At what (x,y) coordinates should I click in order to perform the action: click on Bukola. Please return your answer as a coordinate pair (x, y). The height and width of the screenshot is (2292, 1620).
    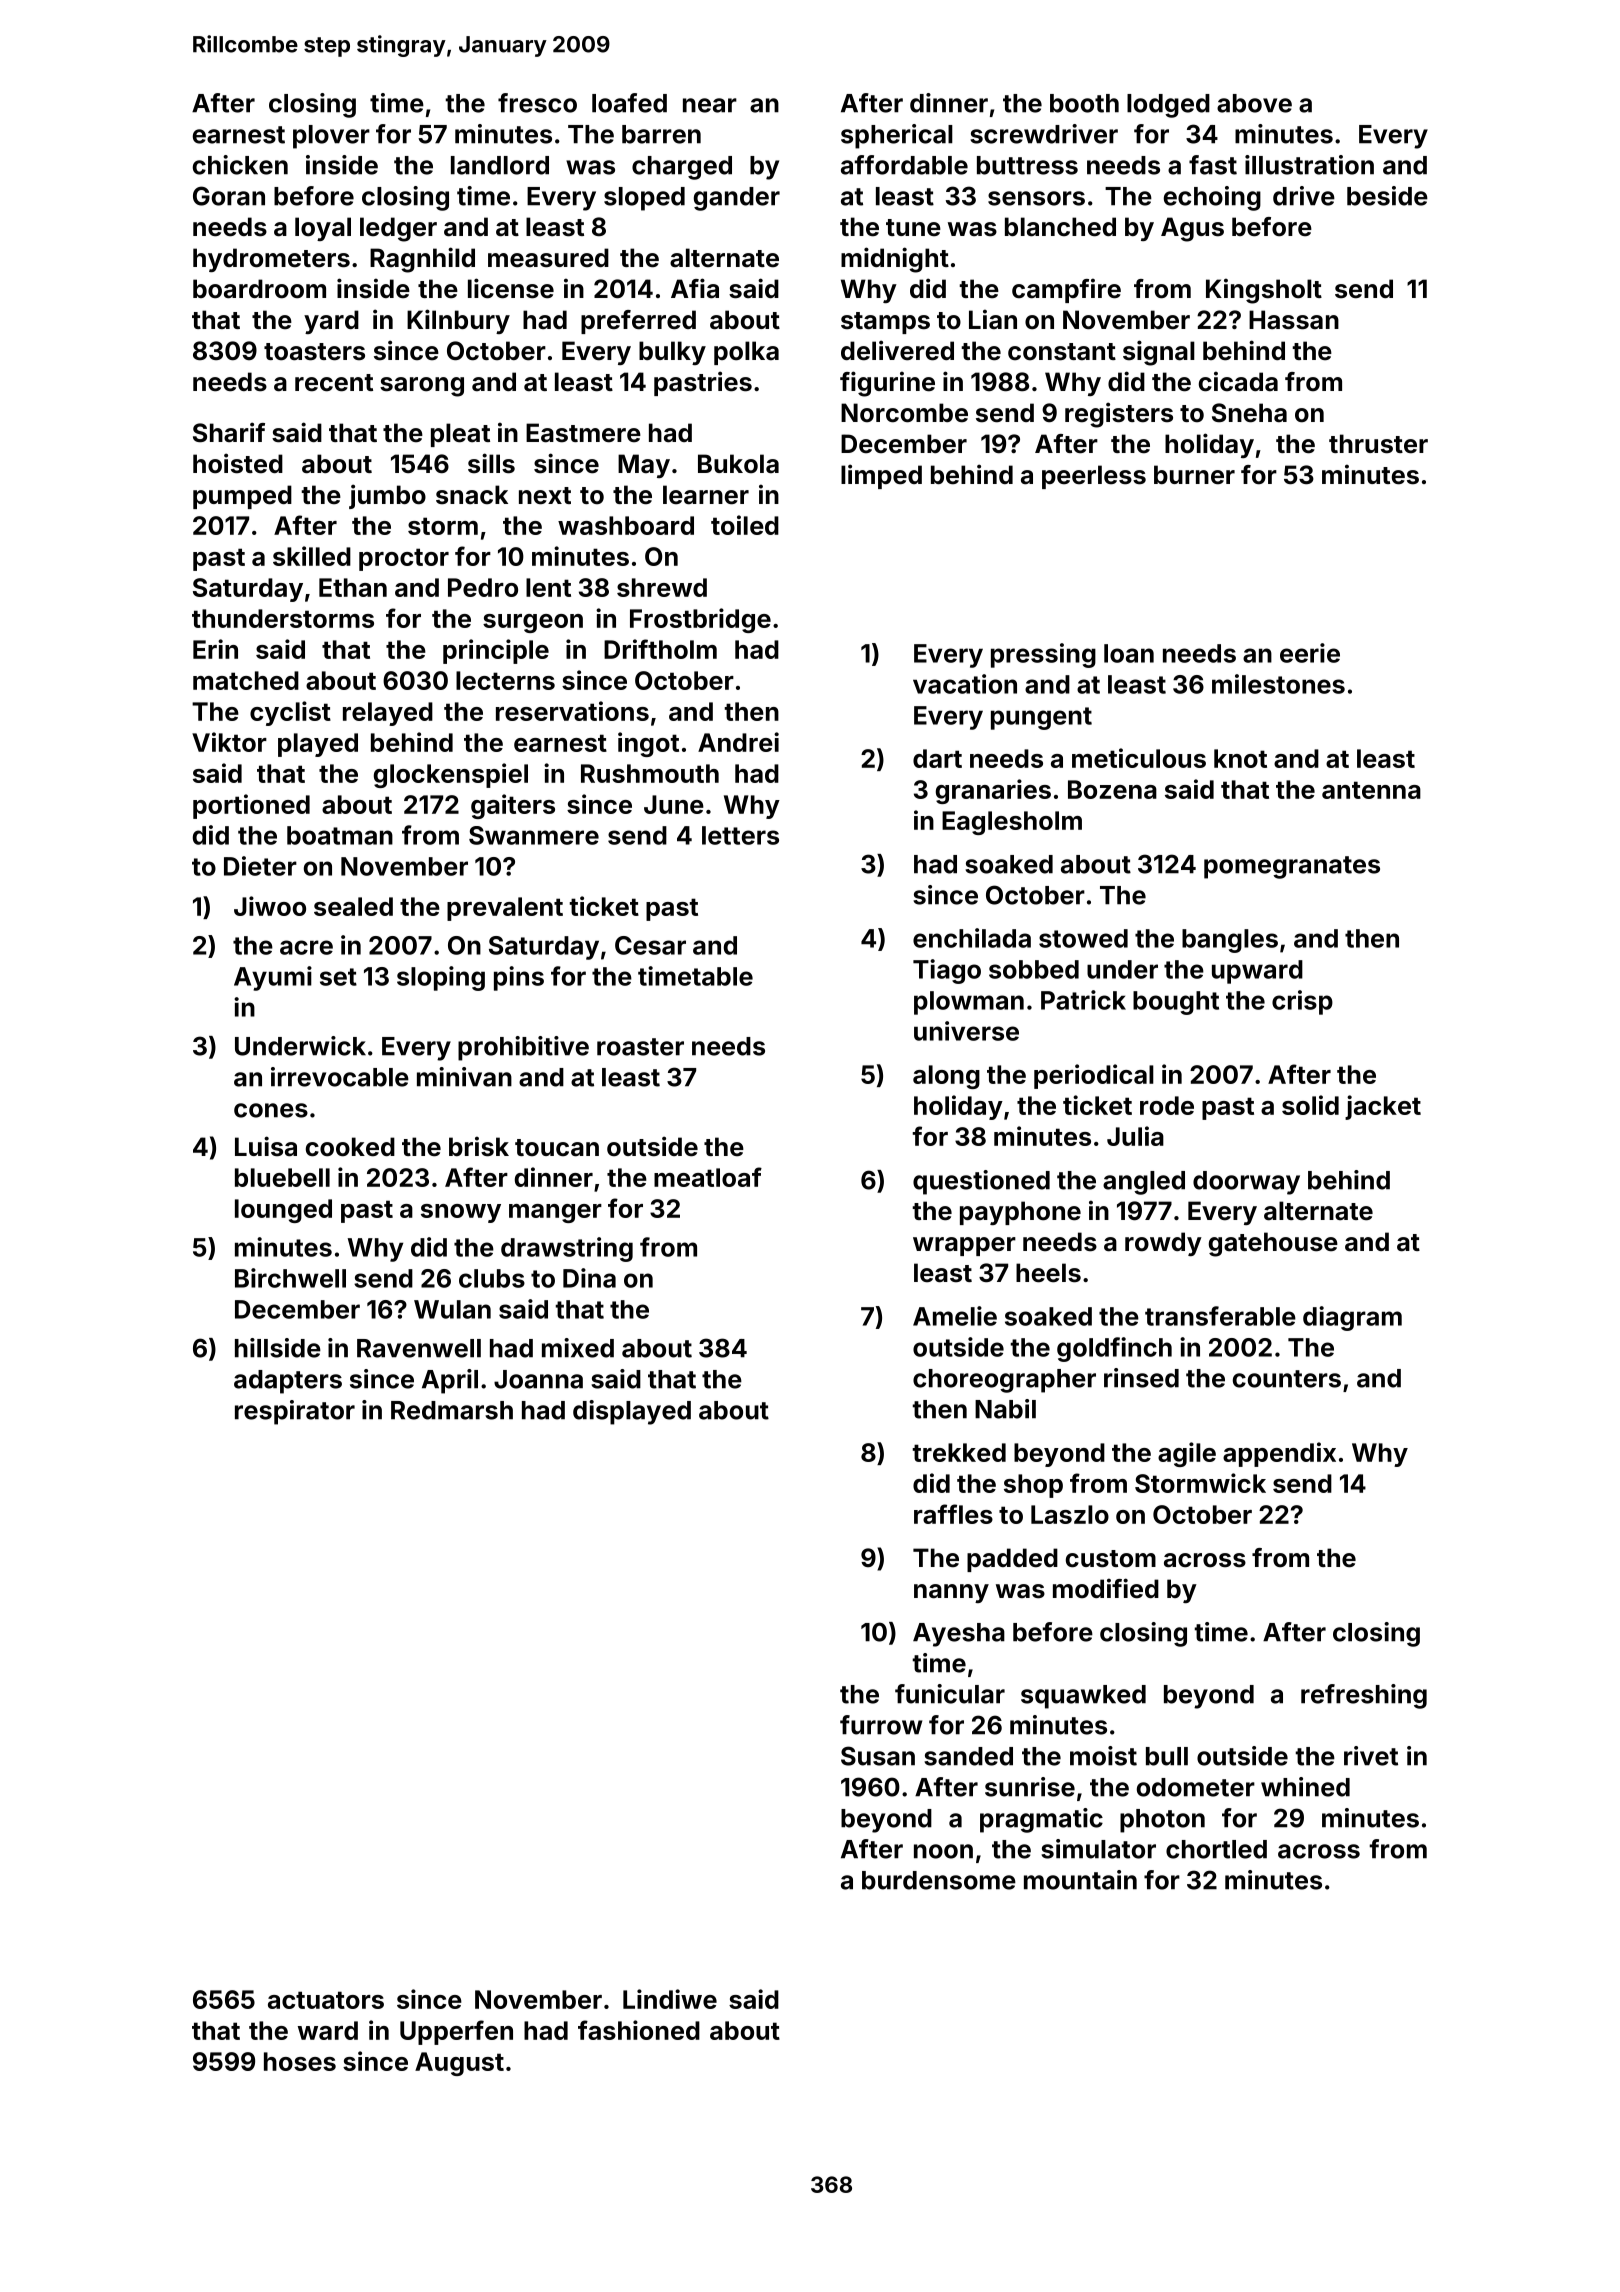
    Looking at the image, I should click on (738, 463).
